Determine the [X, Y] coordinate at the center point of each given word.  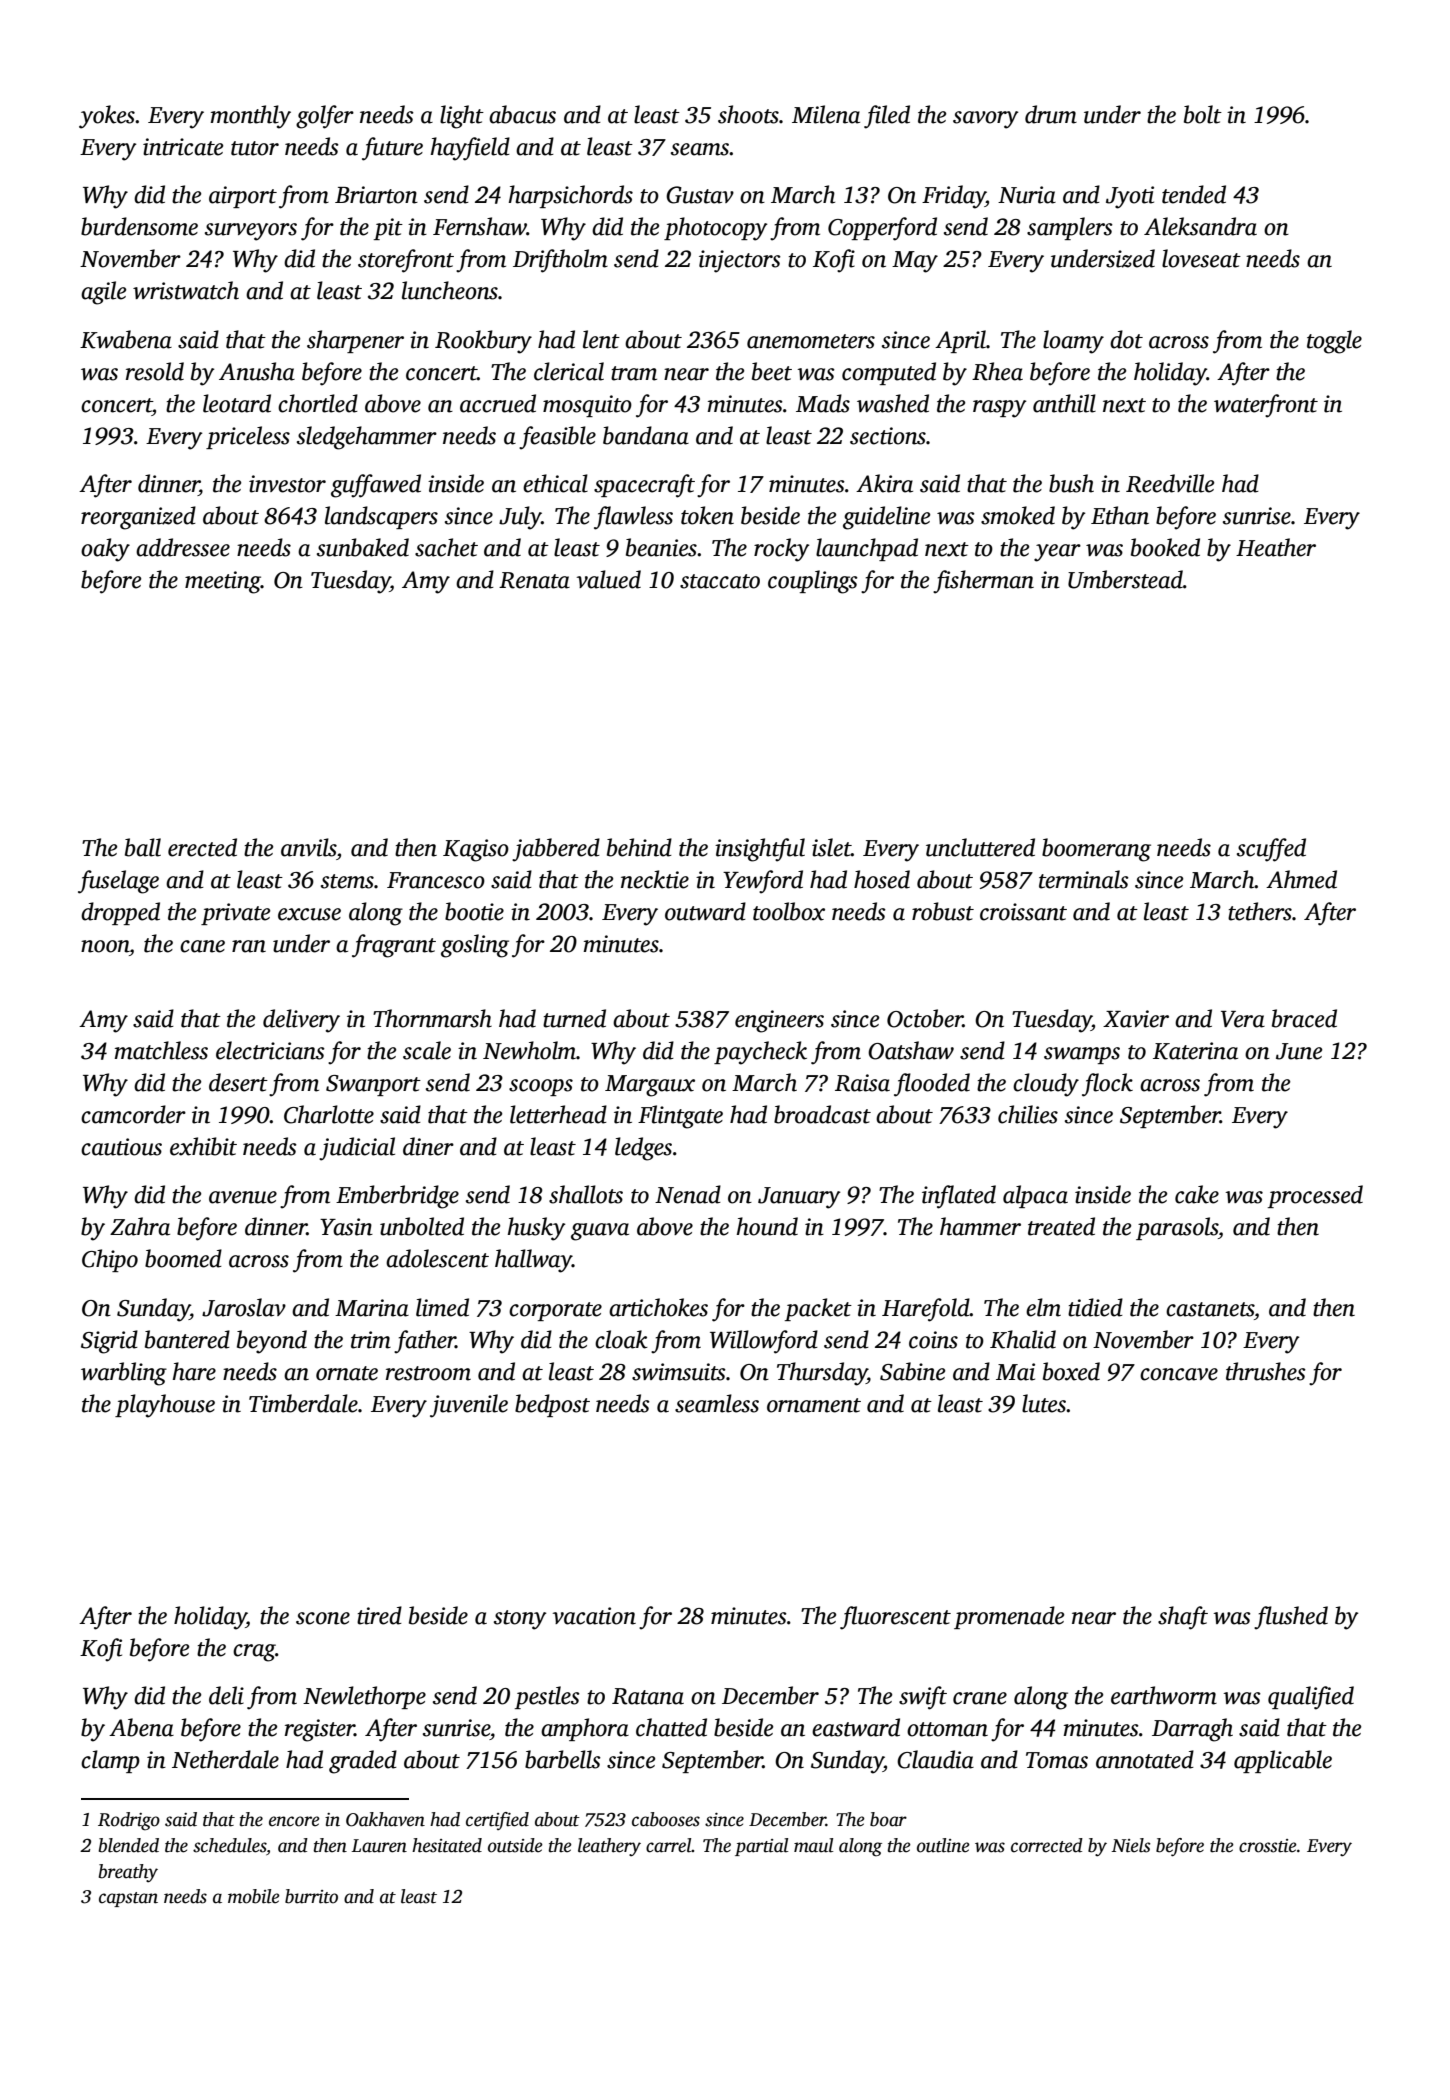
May [915, 262]
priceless [248, 437]
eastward [856, 1727]
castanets [1210, 1309]
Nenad [688, 1194]
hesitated [447, 1845]
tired [379, 1615]
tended [1194, 194]
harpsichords [571, 196]
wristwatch [186, 290]
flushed [1291, 1618]
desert [238, 1082]
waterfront [1266, 406]
